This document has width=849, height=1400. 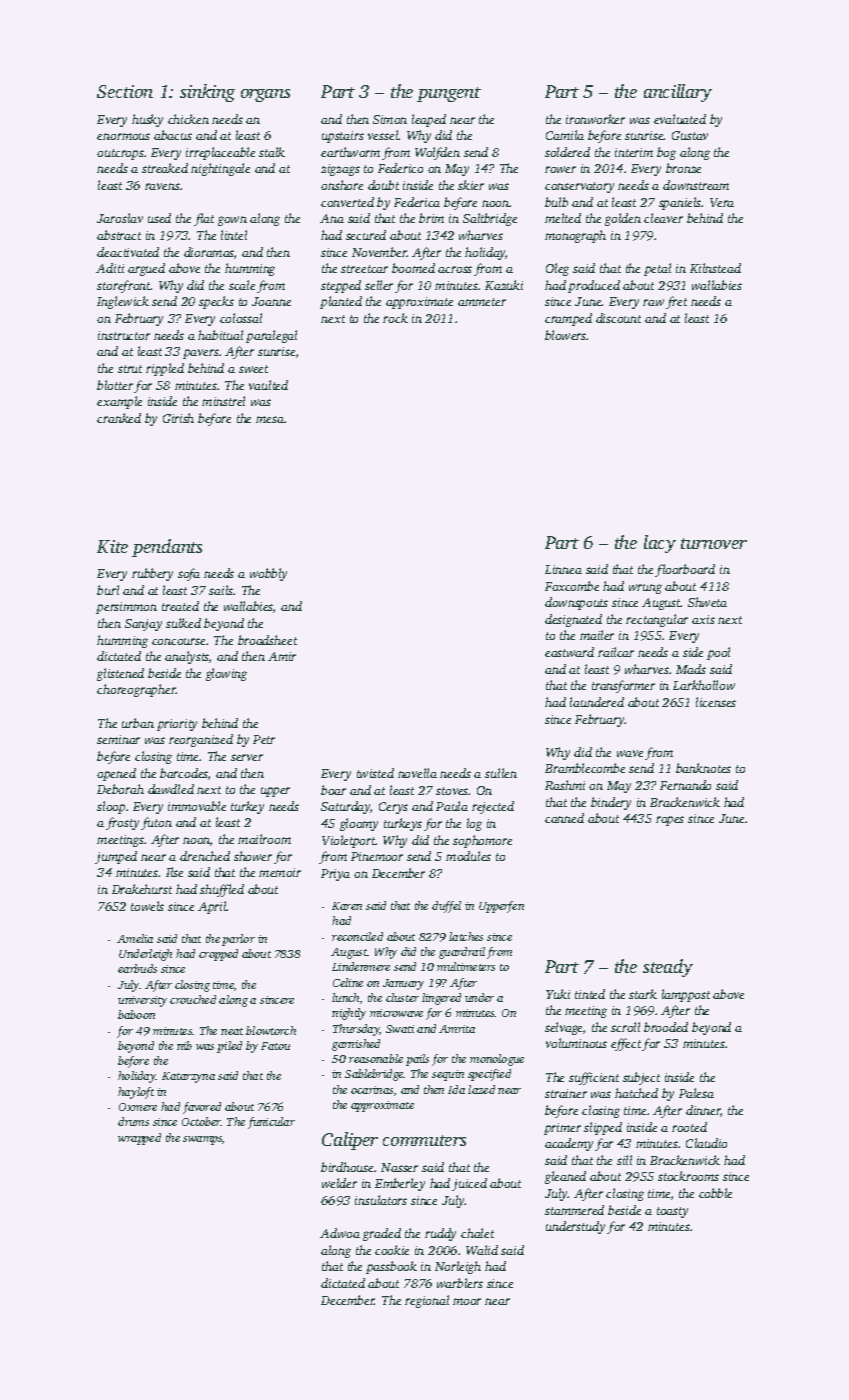 I want to click on ironworker, so click(x=595, y=119).
